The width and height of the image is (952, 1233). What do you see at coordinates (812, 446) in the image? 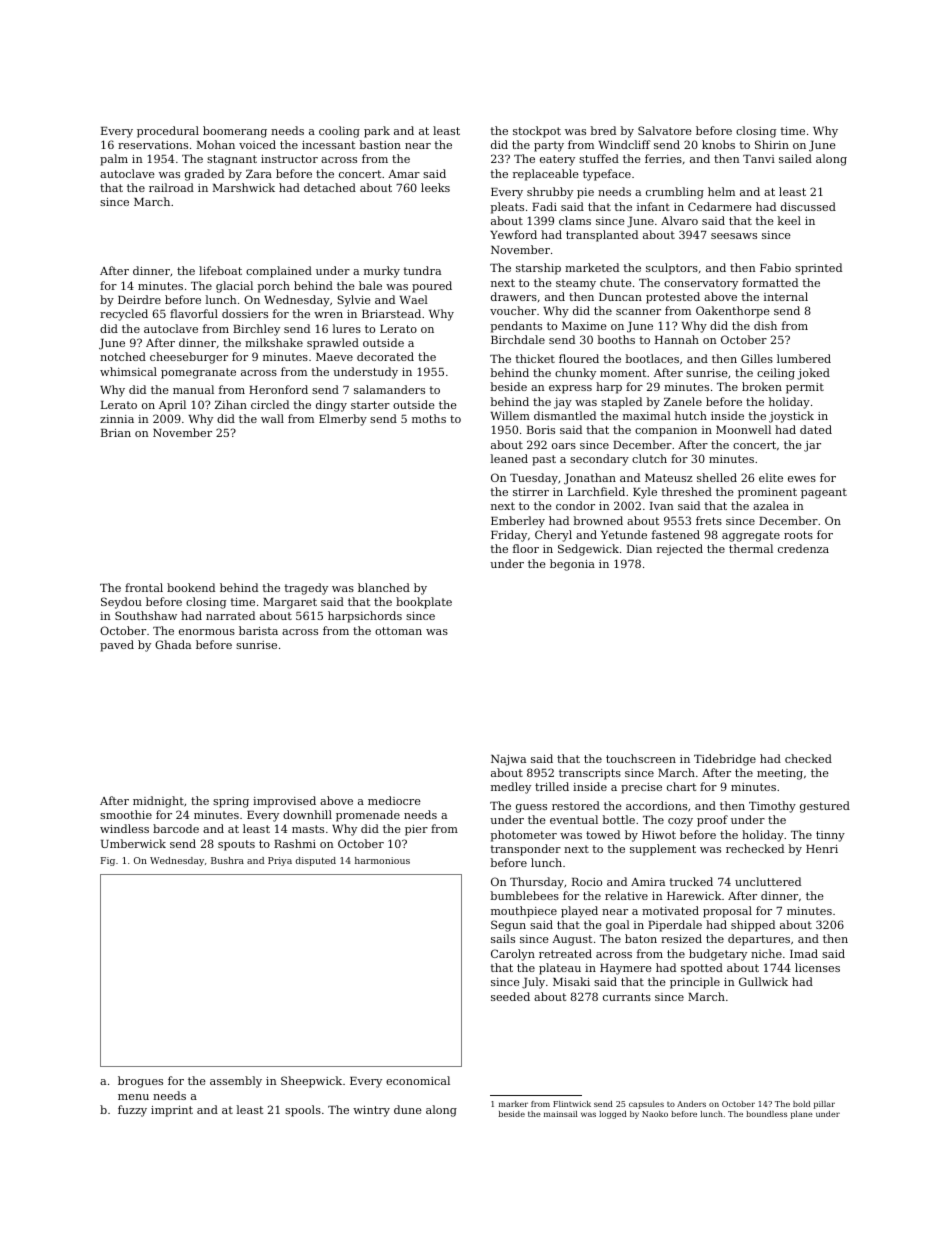
I see `jar` at bounding box center [812, 446].
